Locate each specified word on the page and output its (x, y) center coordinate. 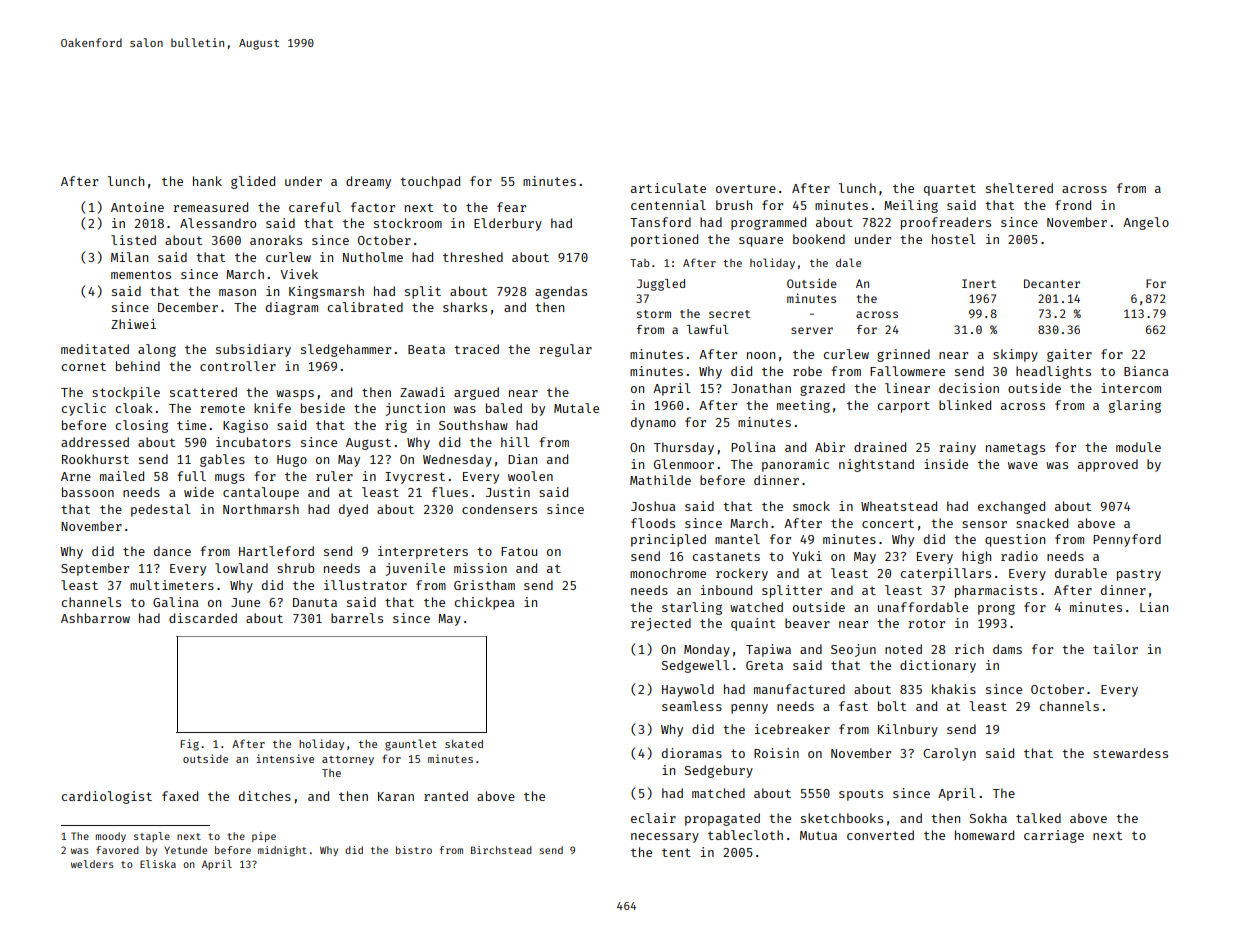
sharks (465, 307)
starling (692, 608)
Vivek (299, 274)
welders (92, 864)
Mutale (576, 408)
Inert (979, 283)
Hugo (292, 461)
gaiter (1069, 355)
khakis (954, 689)
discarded (203, 618)
